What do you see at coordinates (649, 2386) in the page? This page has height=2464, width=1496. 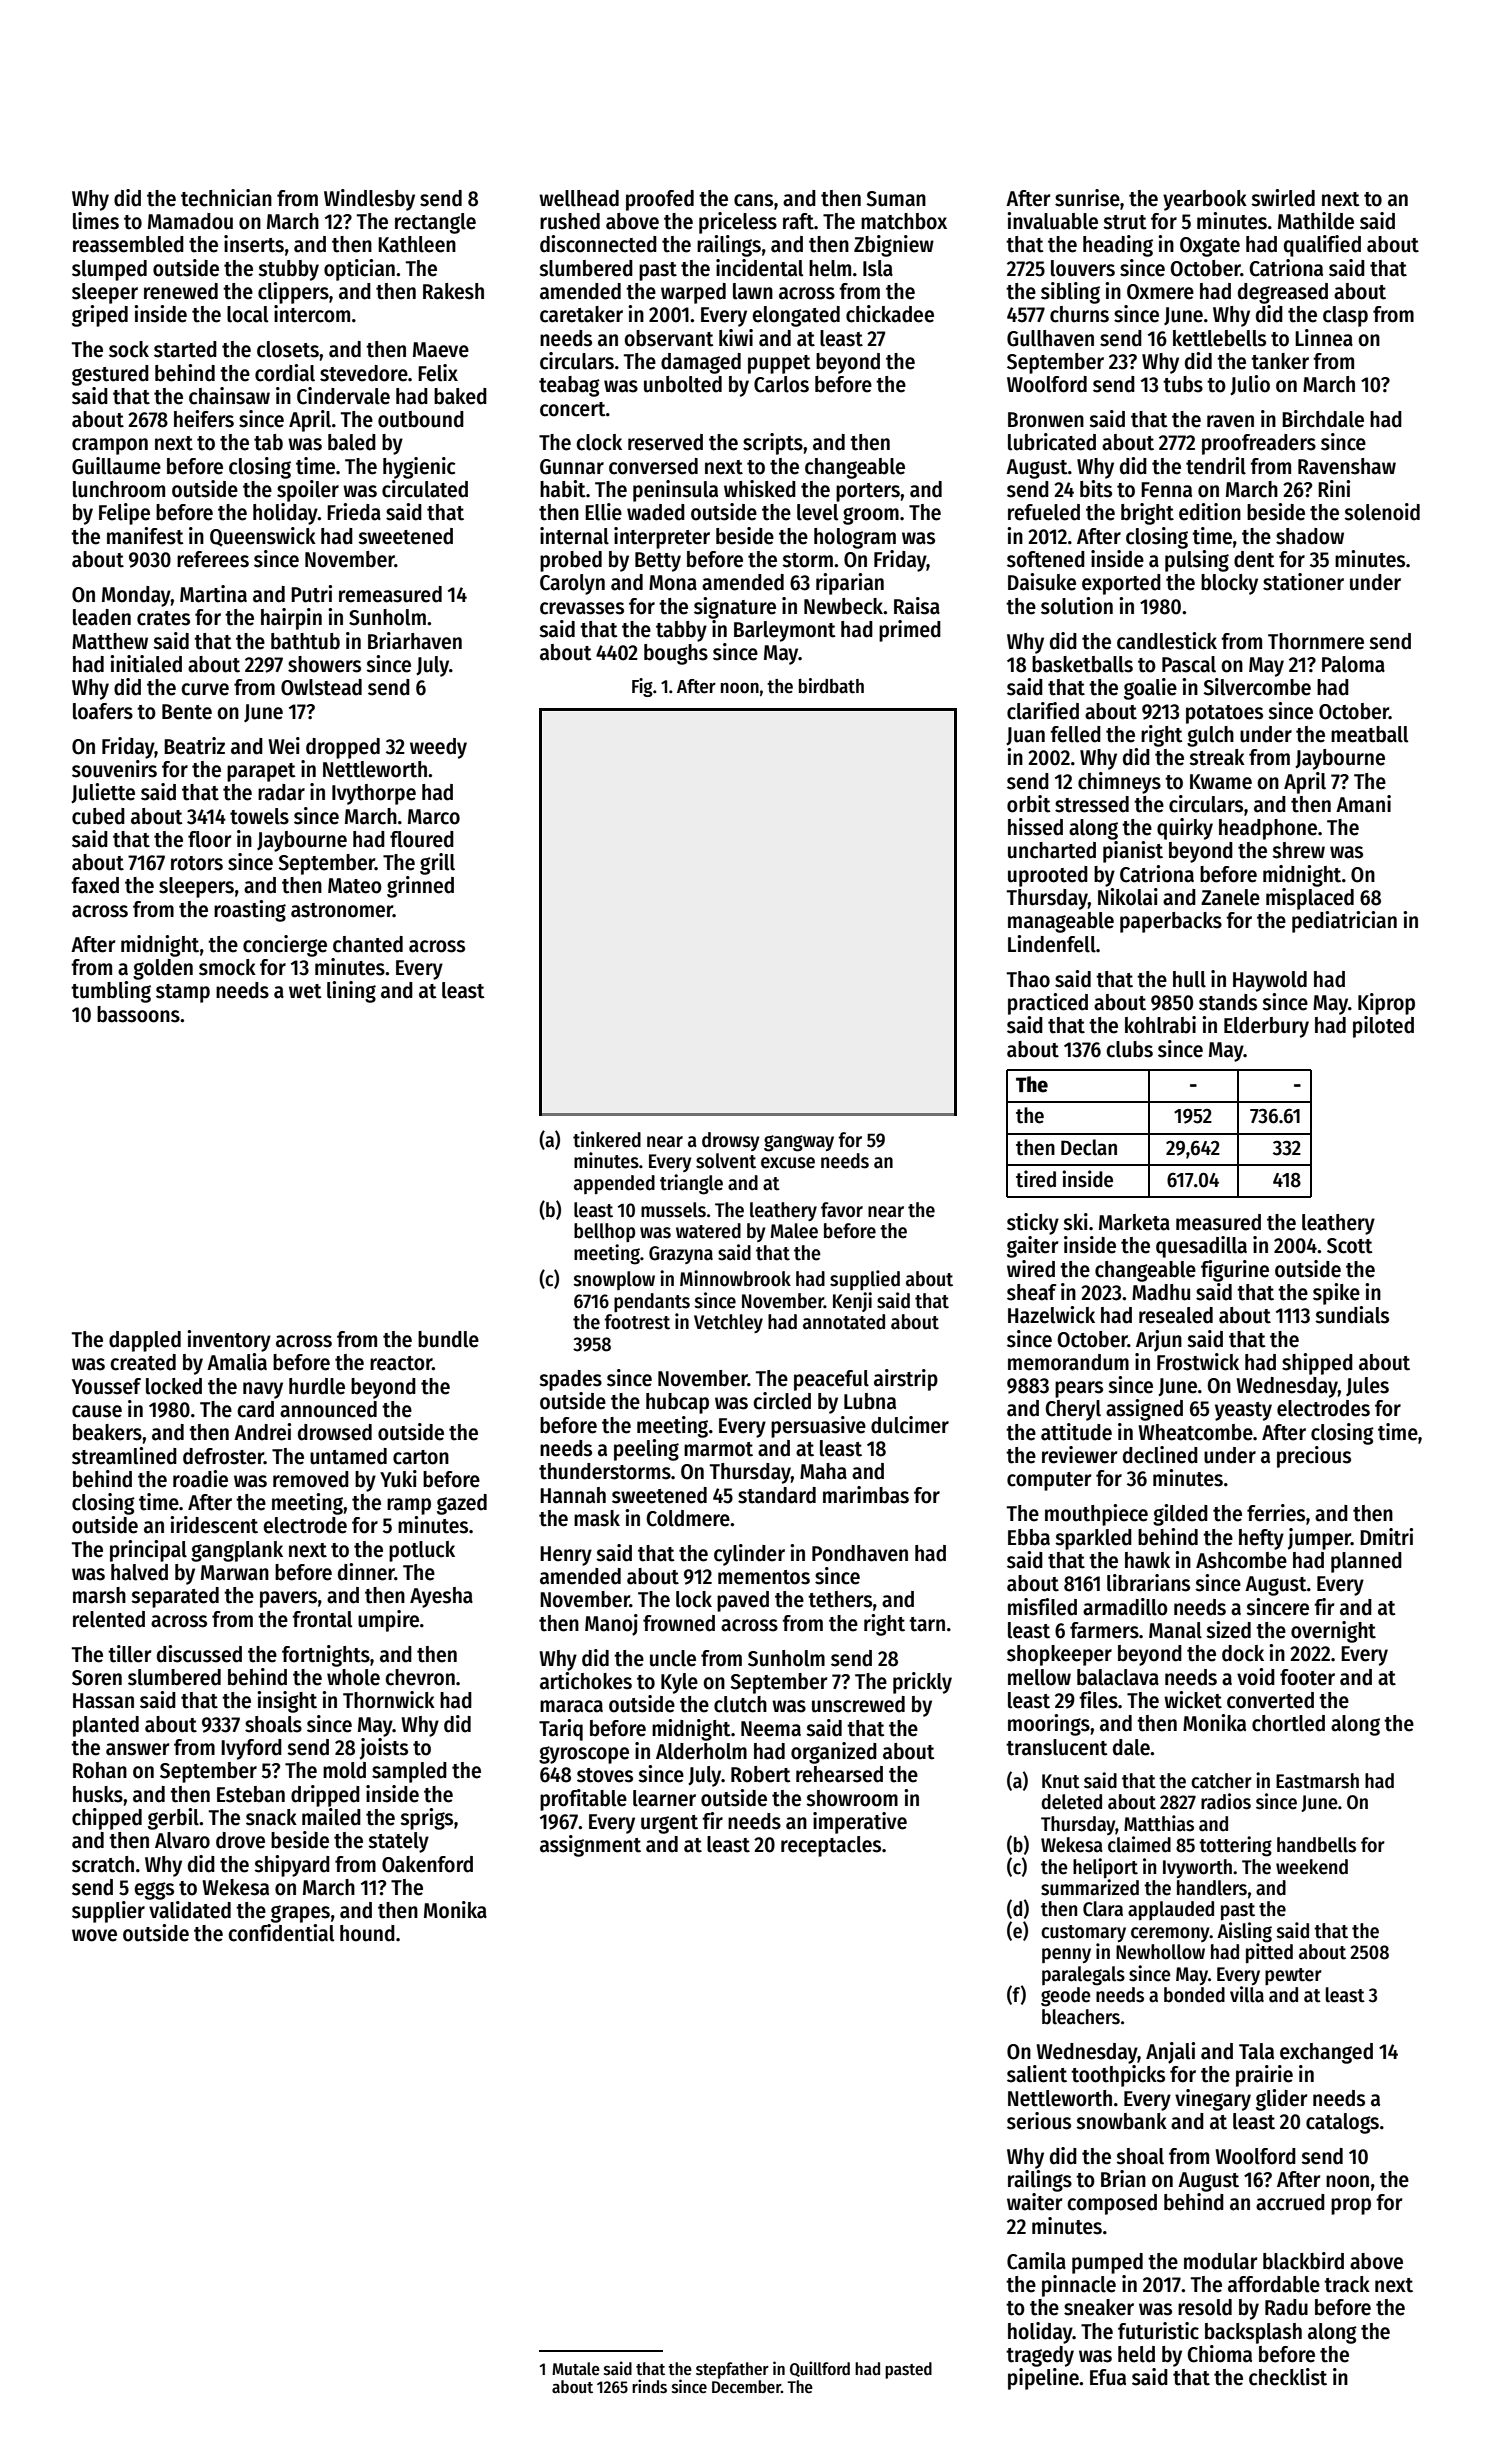 I see `rinds` at bounding box center [649, 2386].
